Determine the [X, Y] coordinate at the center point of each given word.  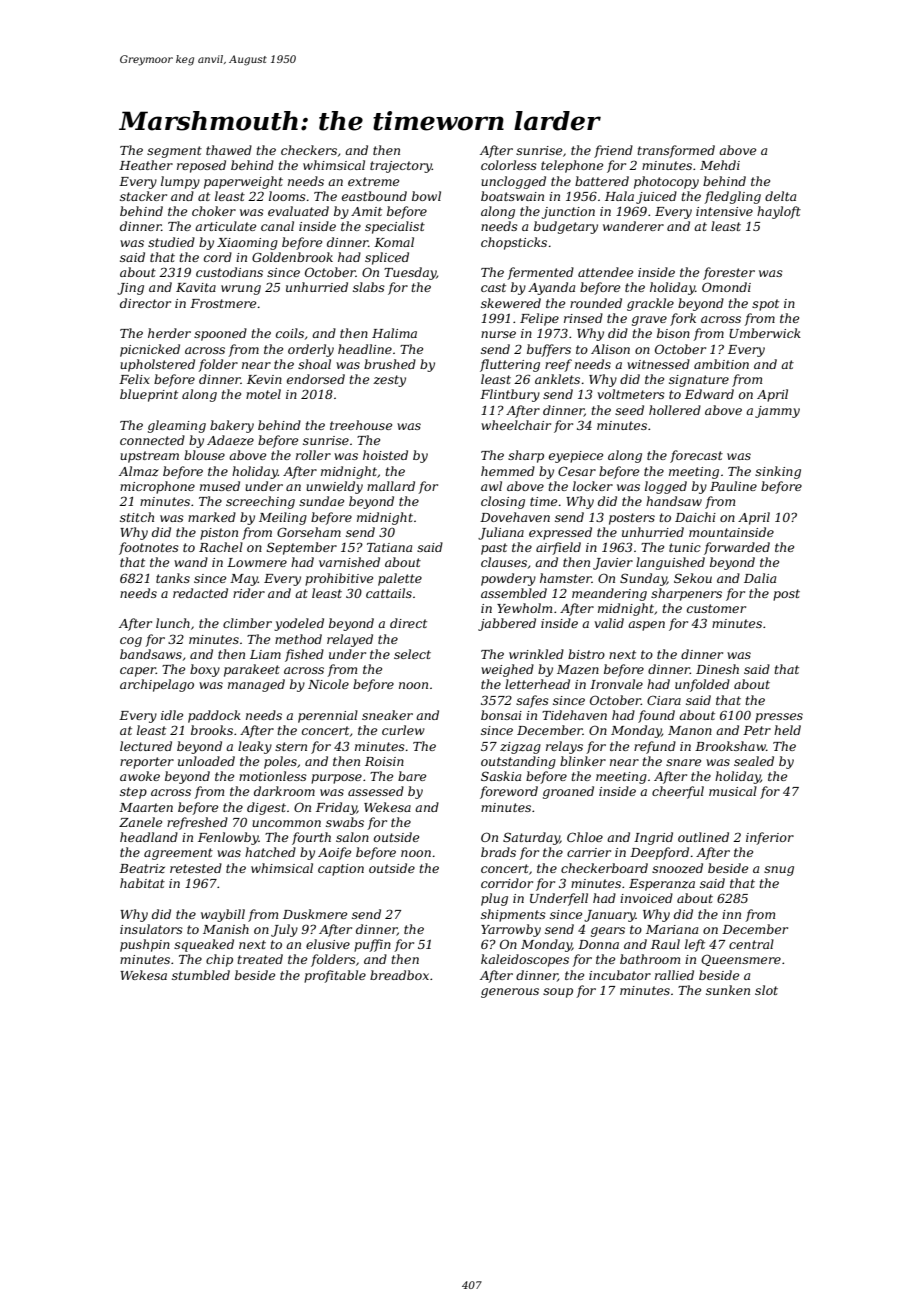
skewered [511, 303]
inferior [770, 838]
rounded [596, 303]
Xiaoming [247, 244]
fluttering [510, 365]
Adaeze [230, 440]
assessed [376, 791]
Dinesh [717, 669]
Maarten [146, 807]
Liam [265, 654]
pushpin [145, 945]
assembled [514, 593]
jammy [777, 412]
